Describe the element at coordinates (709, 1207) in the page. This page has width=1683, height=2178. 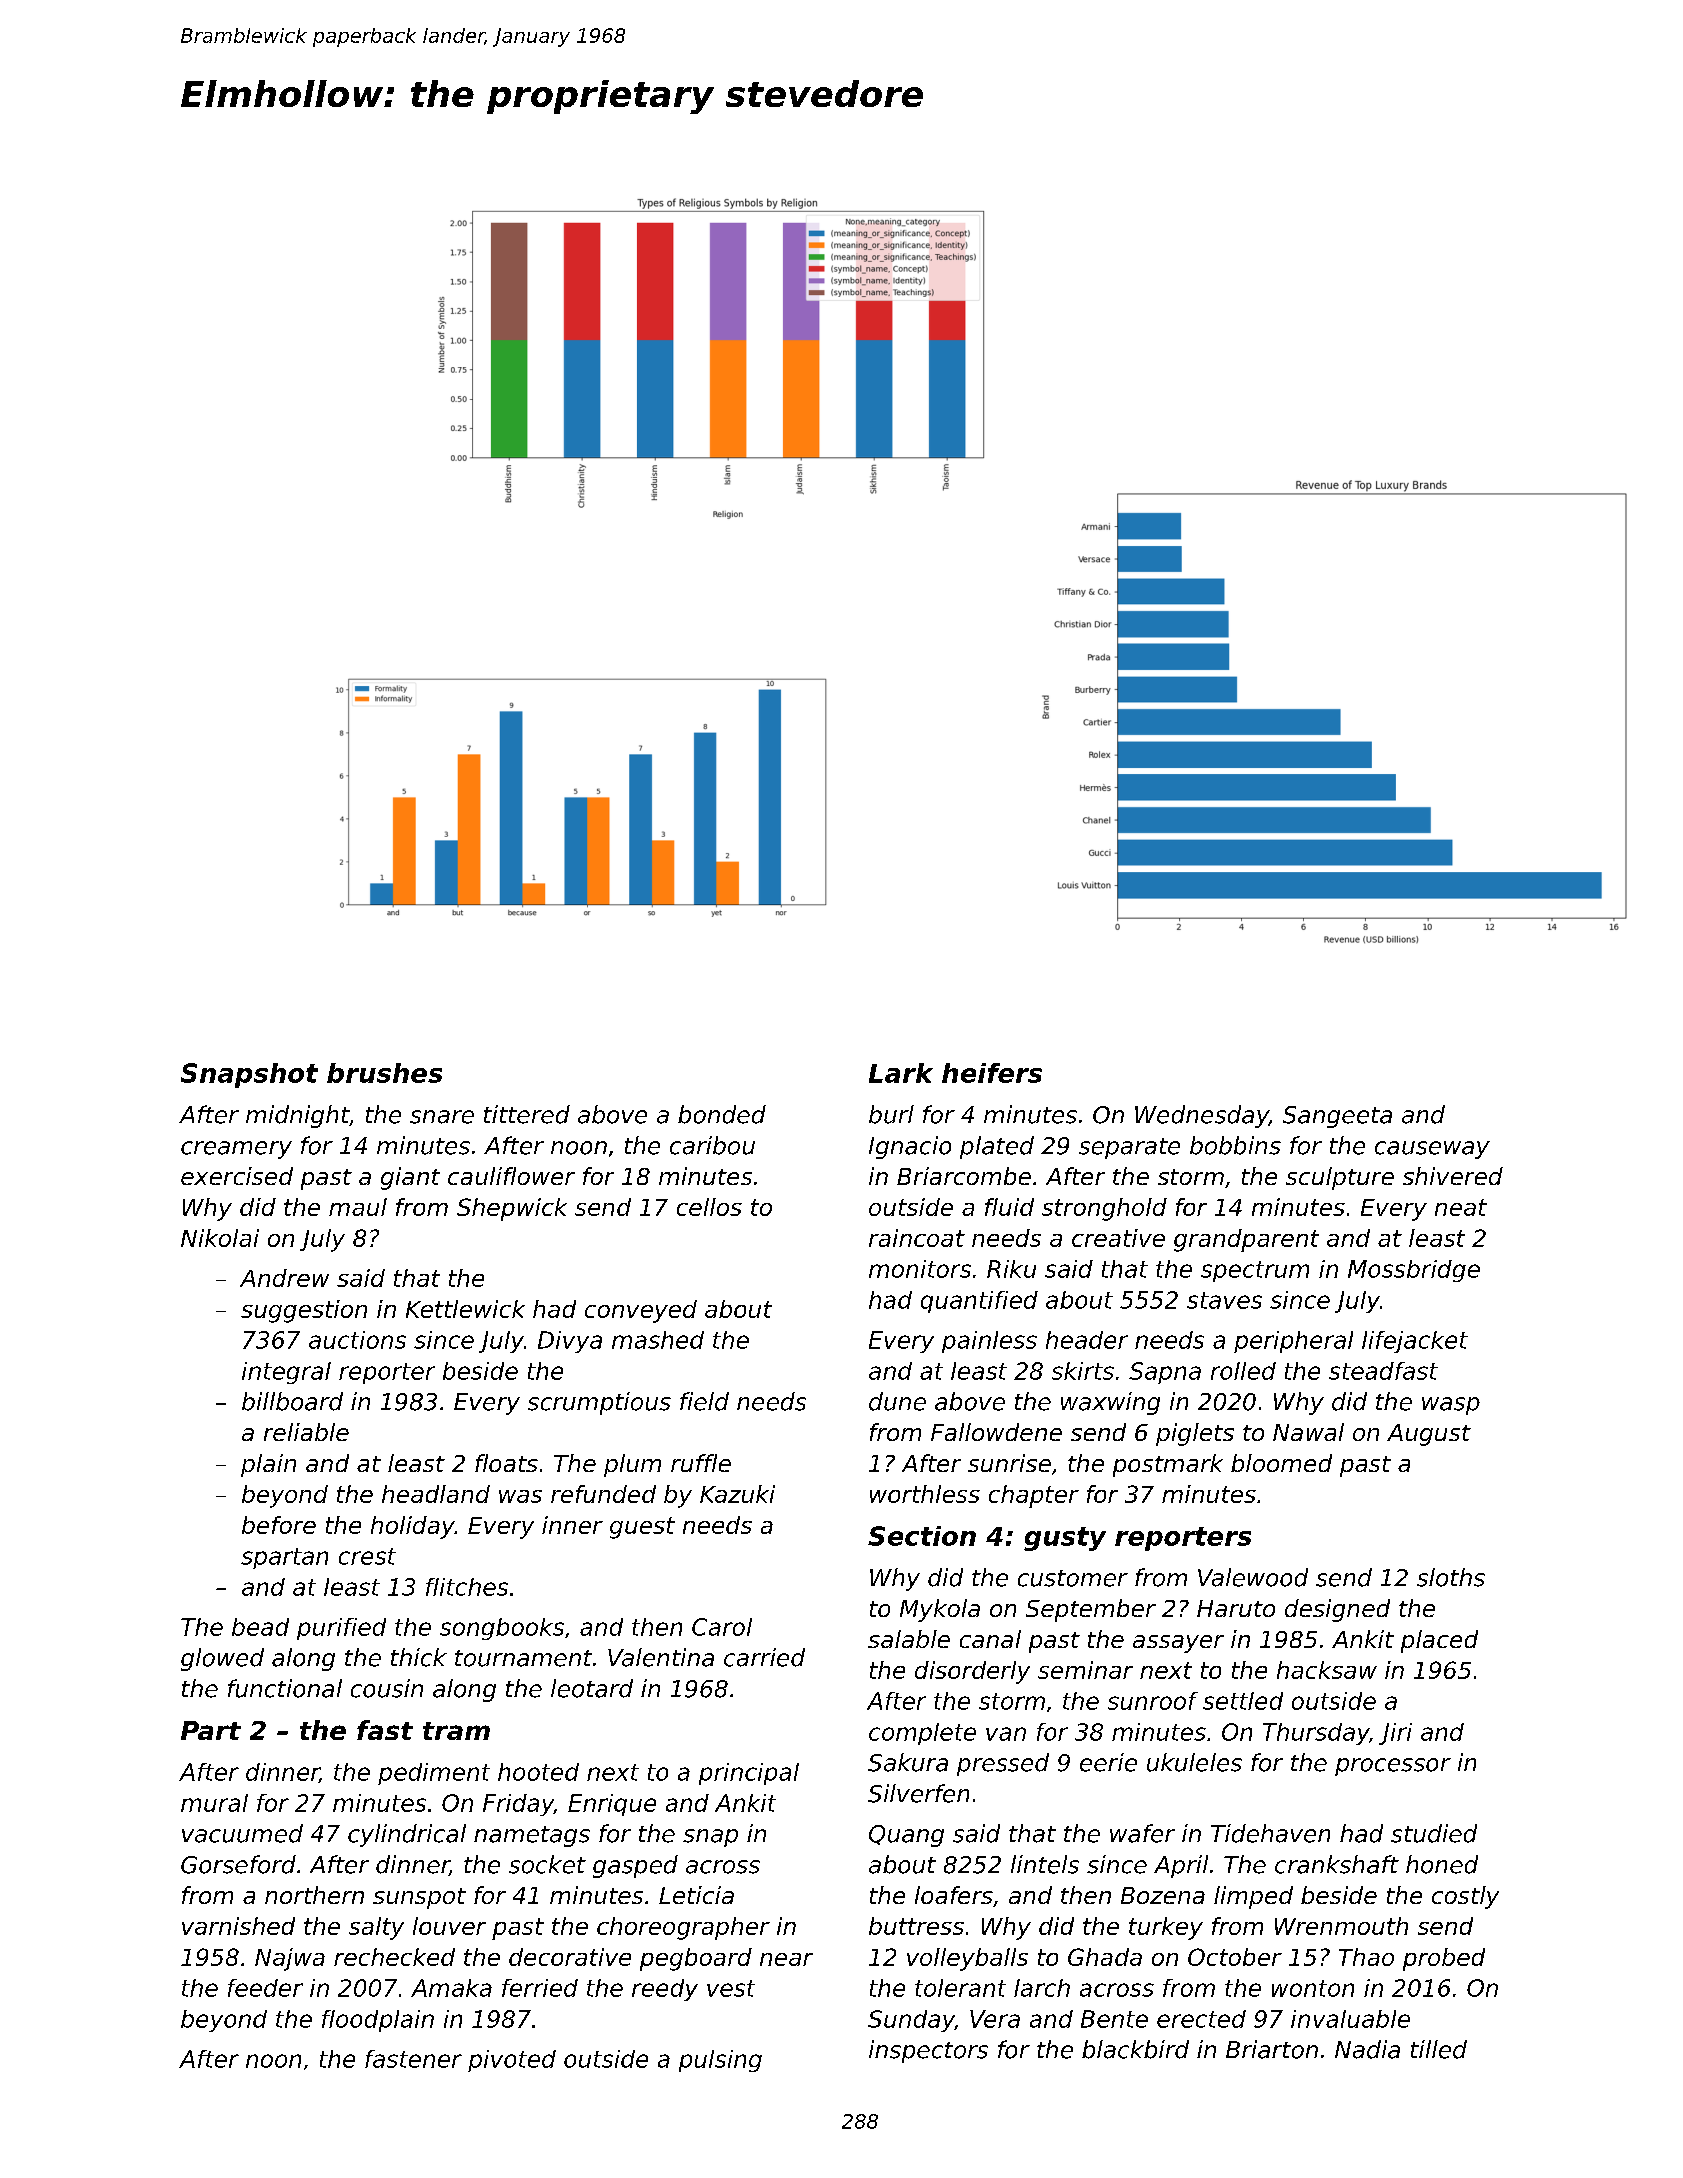
I see `cellos` at that location.
